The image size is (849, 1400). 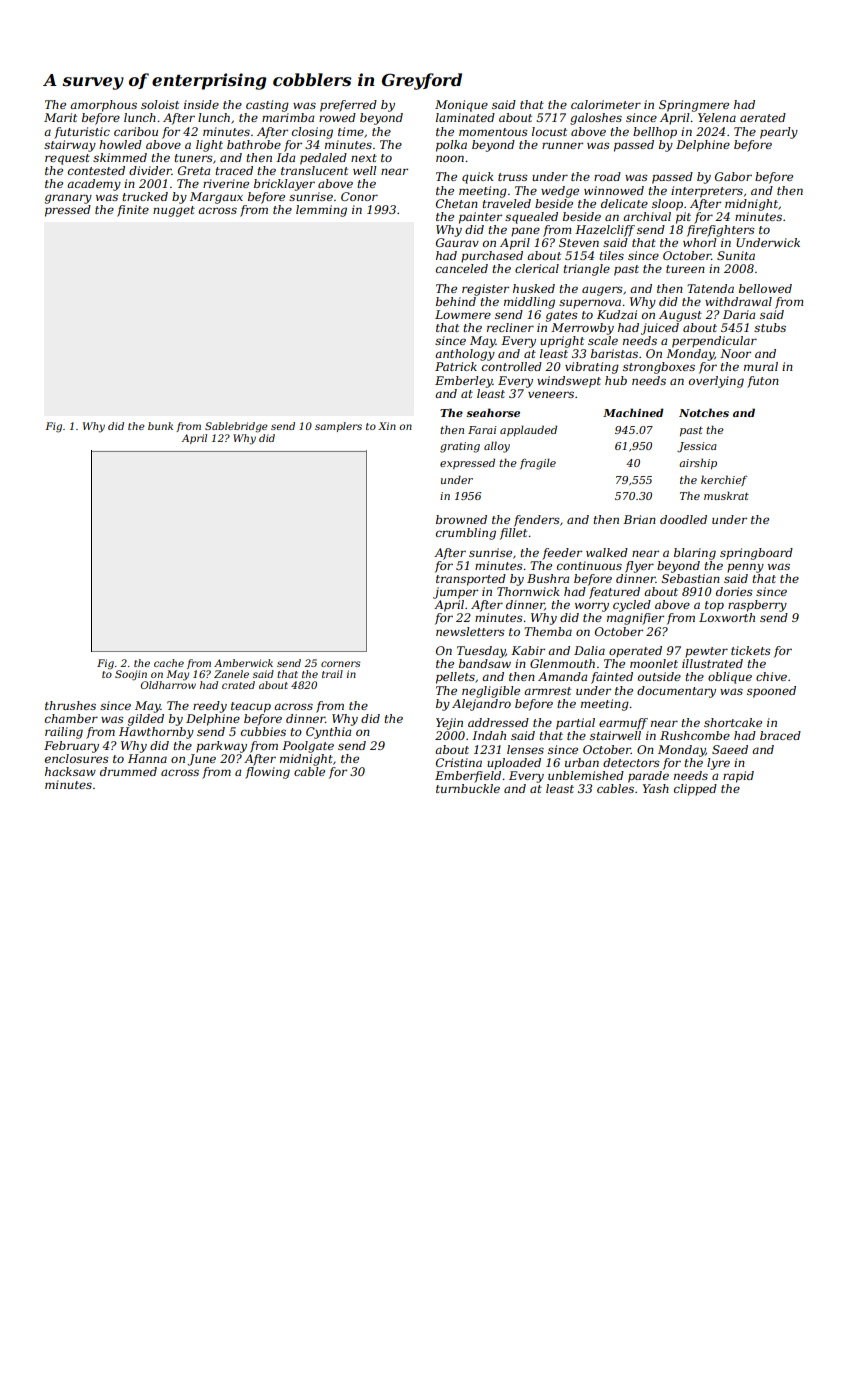 I want to click on Springmere, so click(x=694, y=106).
